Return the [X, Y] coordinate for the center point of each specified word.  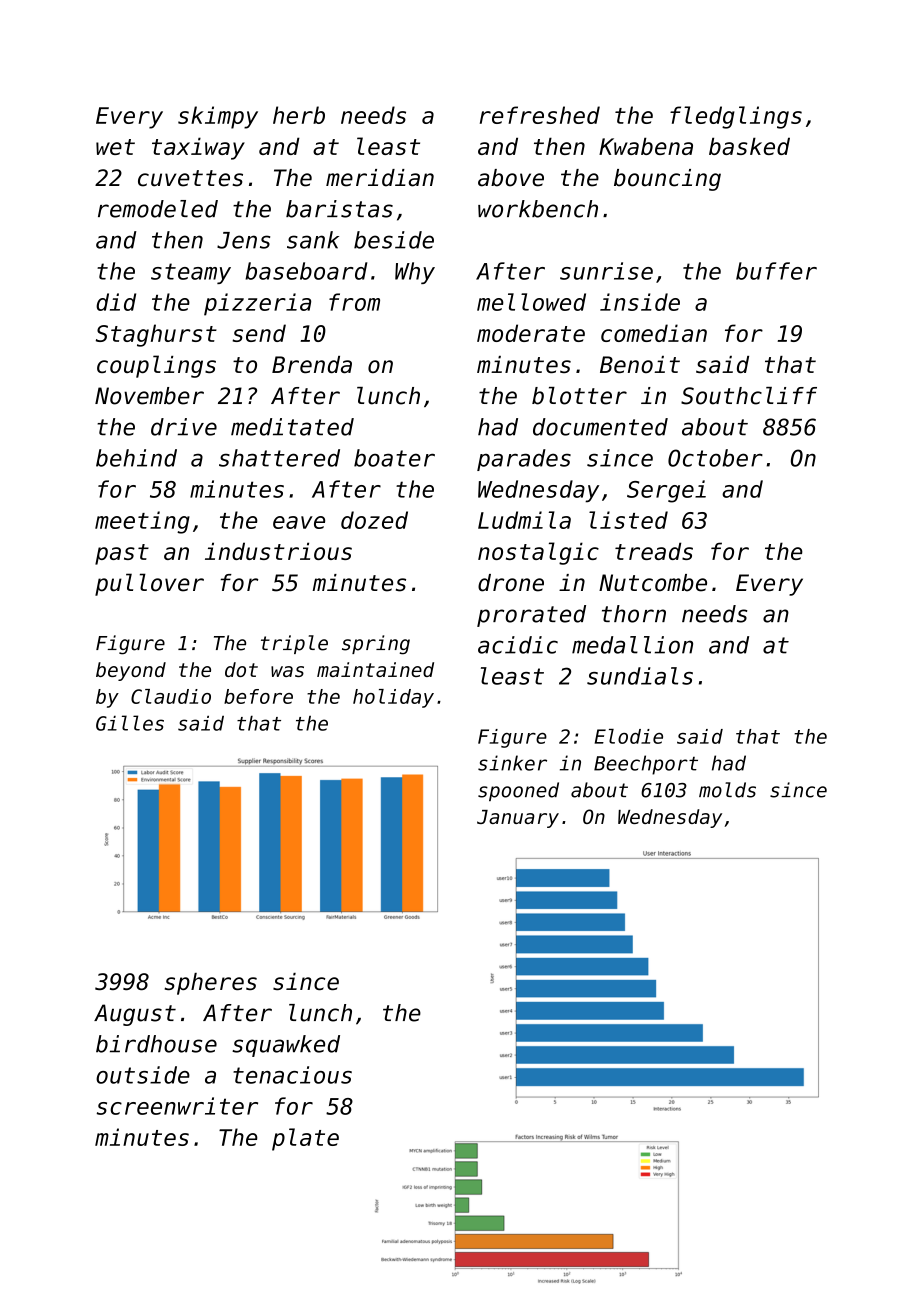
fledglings [736, 117]
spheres [211, 984]
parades [524, 460]
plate [305, 1139]
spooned [518, 791]
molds [727, 790]
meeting [142, 522]
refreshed [540, 115]
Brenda [312, 364]
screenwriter [177, 1106]
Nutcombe [653, 583]
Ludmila [524, 520]
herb [299, 115]
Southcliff [749, 396]
